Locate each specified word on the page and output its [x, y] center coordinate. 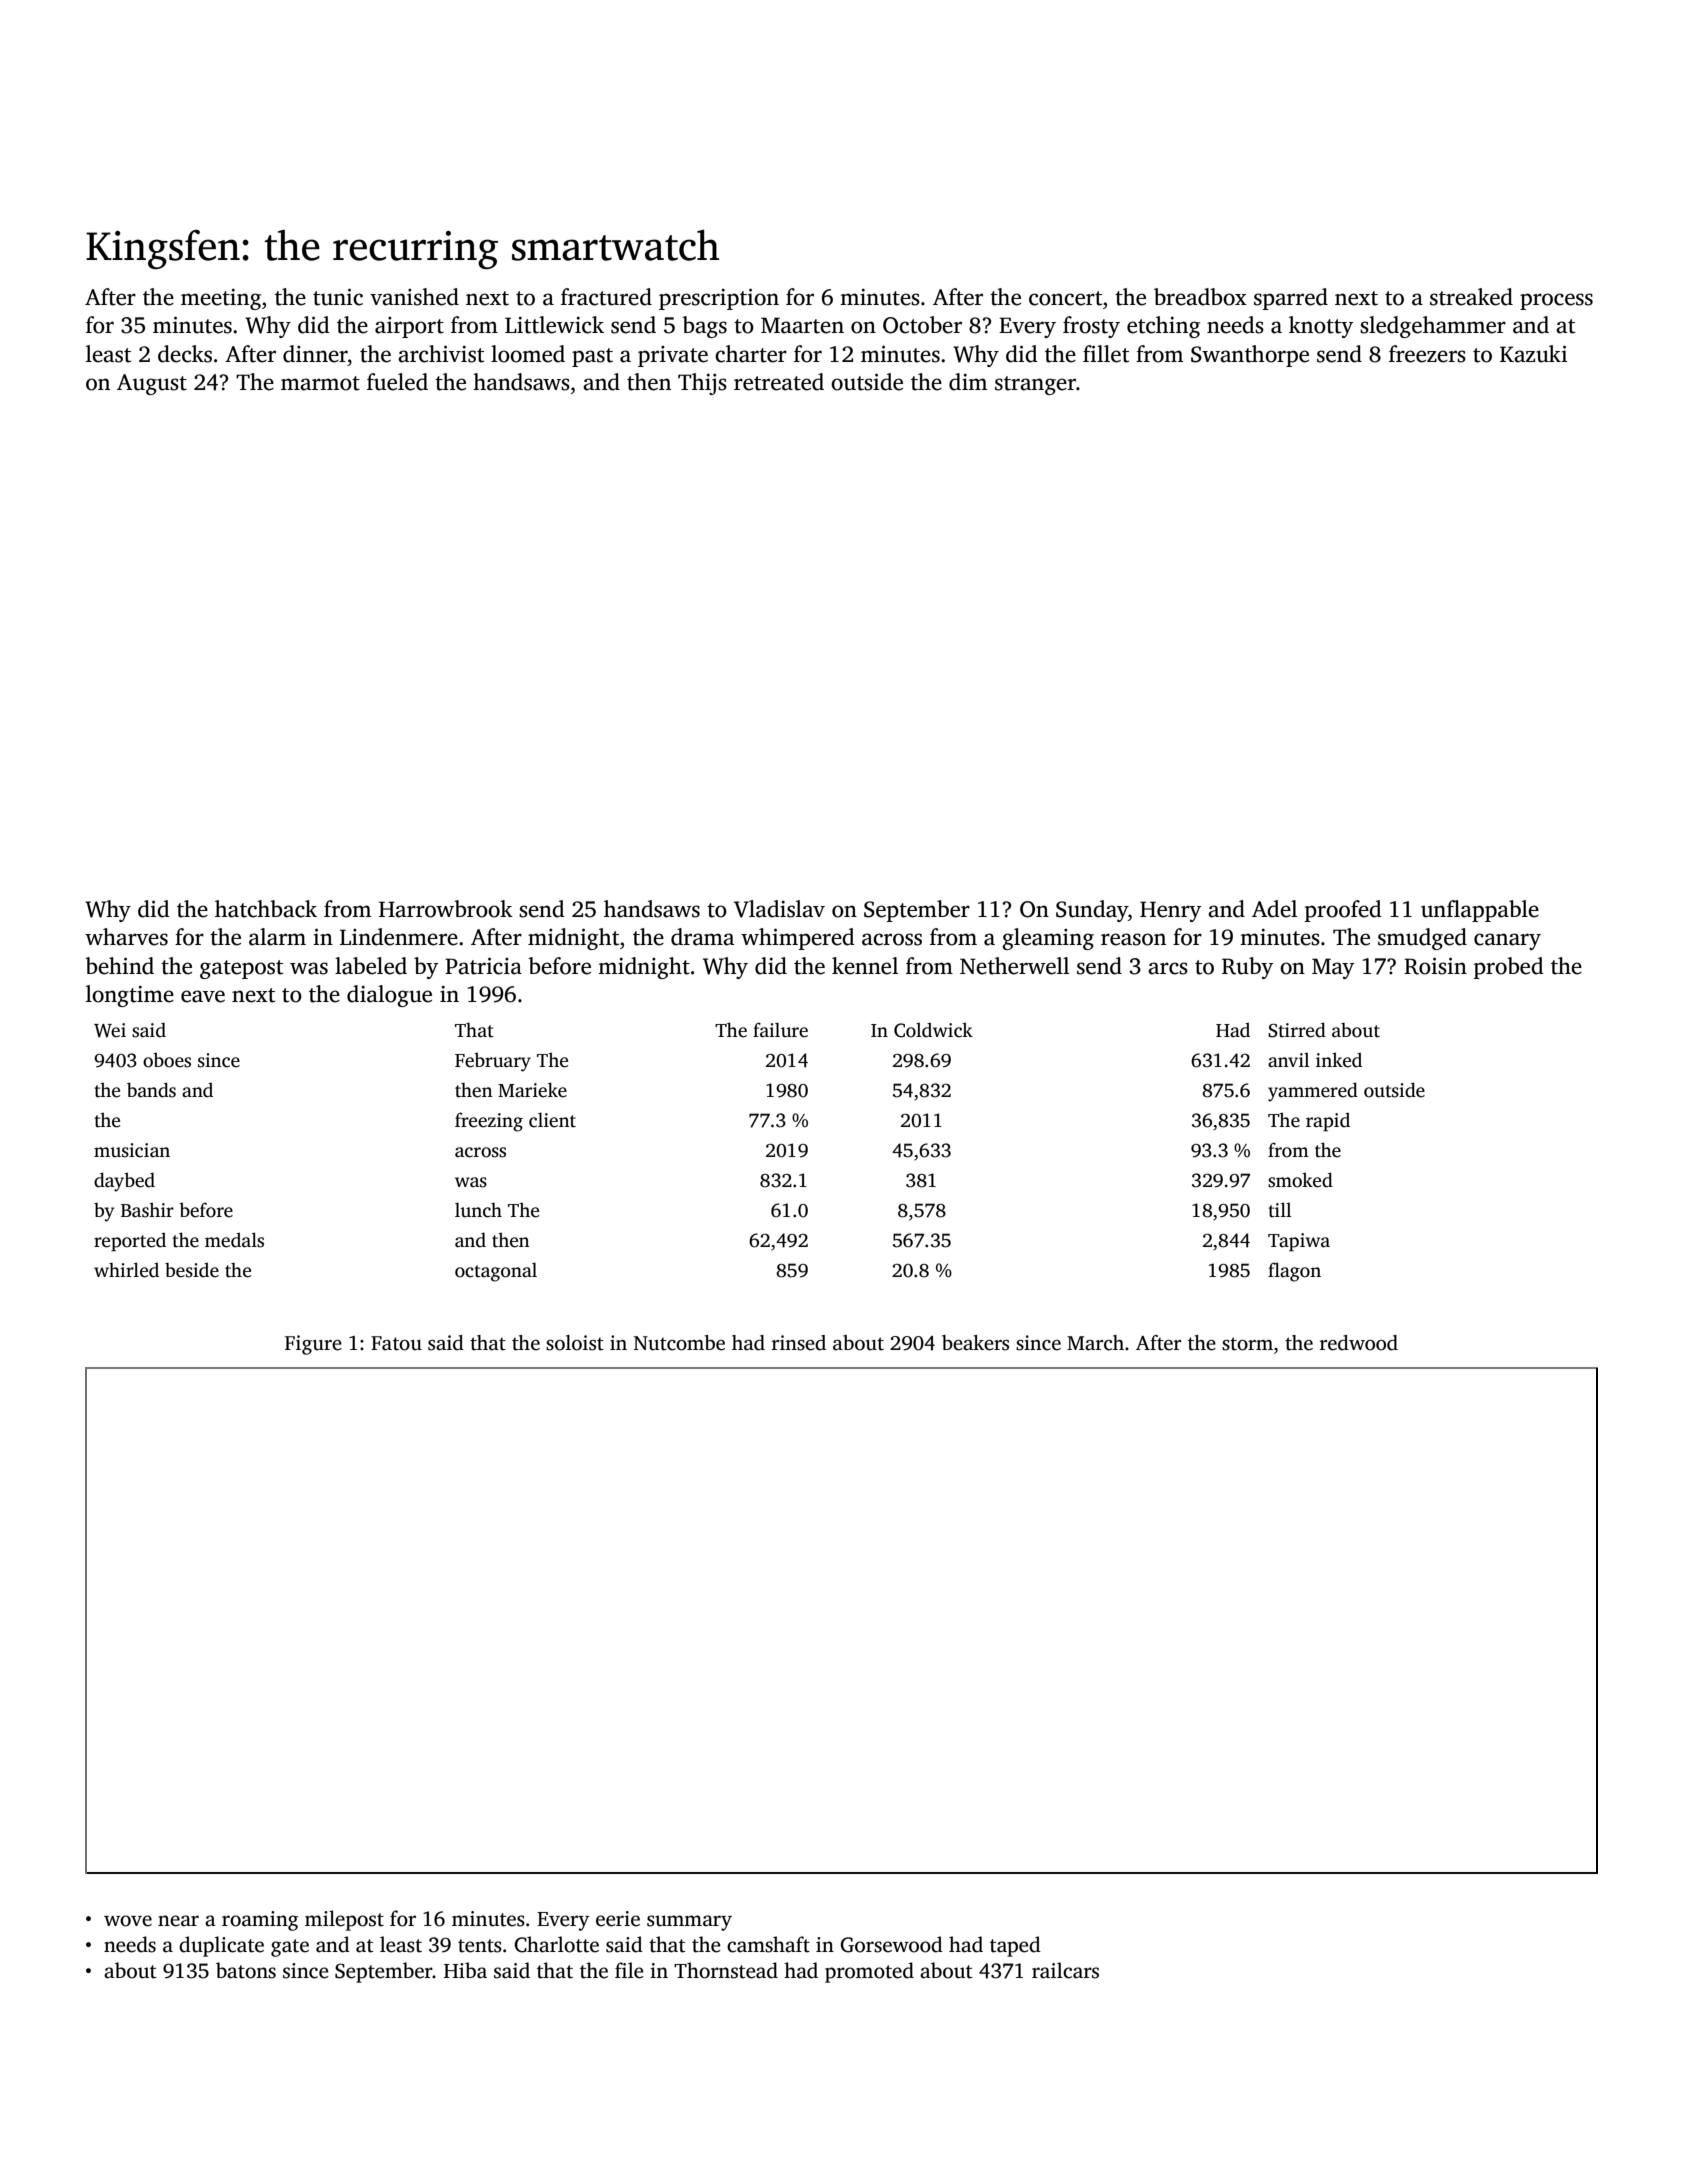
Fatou [396, 1343]
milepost [344, 1920]
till [1280, 1210]
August [152, 384]
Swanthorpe [1250, 356]
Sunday [1092, 911]
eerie [618, 1919]
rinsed [799, 1343]
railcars [1065, 1970]
